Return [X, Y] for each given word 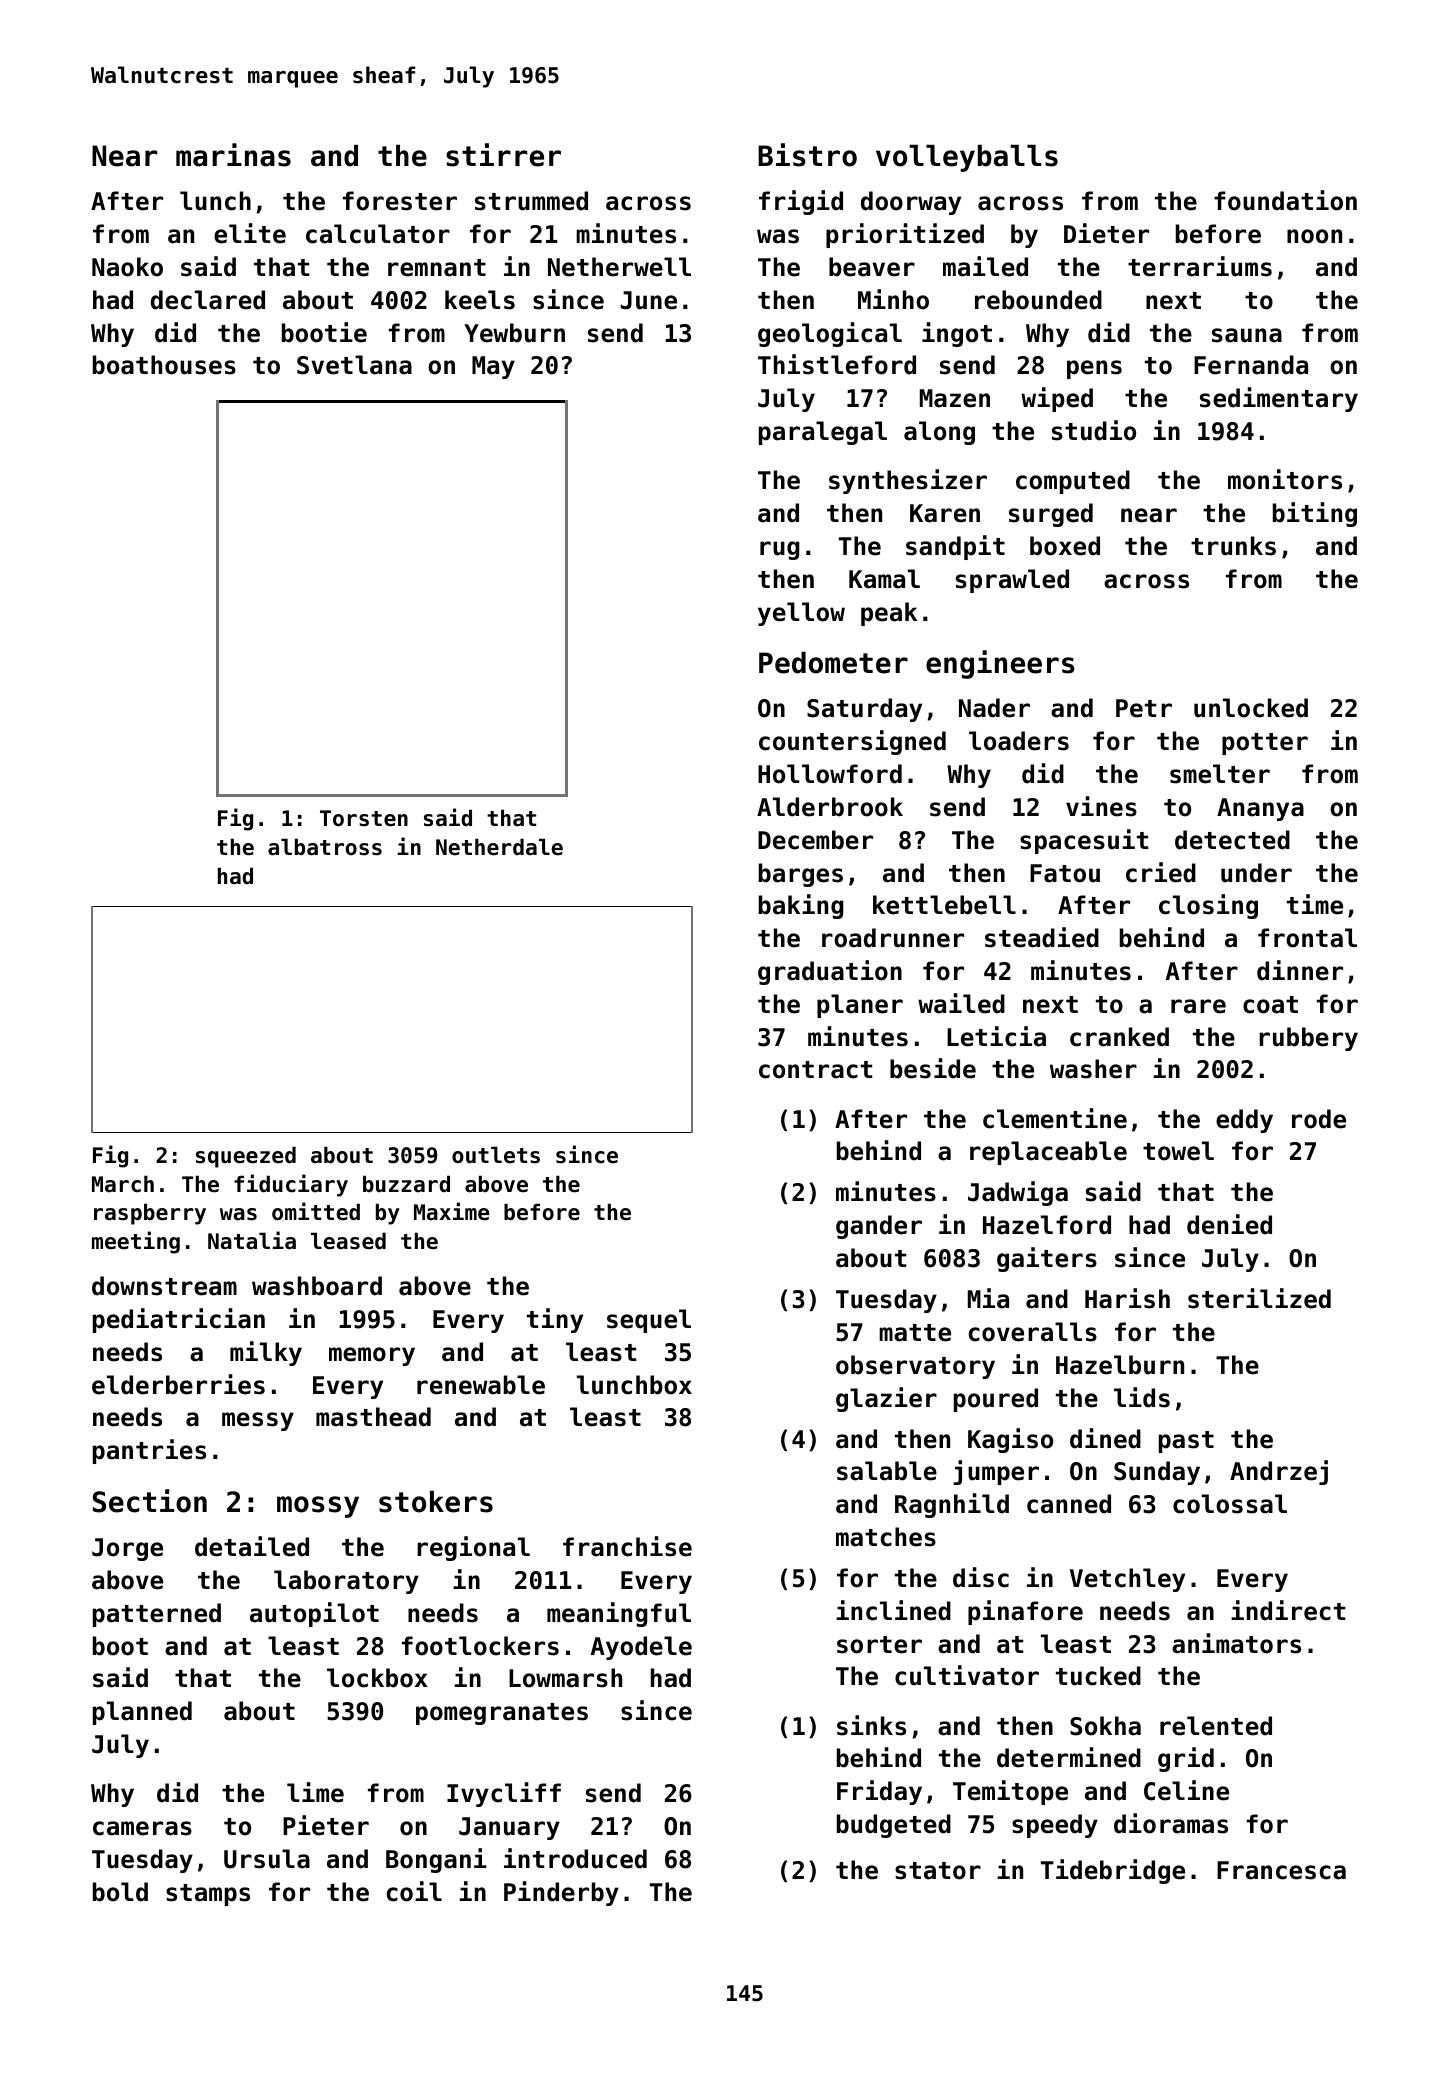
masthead [373, 1417]
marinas [233, 155]
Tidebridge [1113, 1871]
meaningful [619, 1614]
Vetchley [1127, 1580]
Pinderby [561, 1893]
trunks [1233, 546]
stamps [208, 1895]
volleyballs [967, 158]
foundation [1285, 200]
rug [780, 550]
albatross [325, 847]
